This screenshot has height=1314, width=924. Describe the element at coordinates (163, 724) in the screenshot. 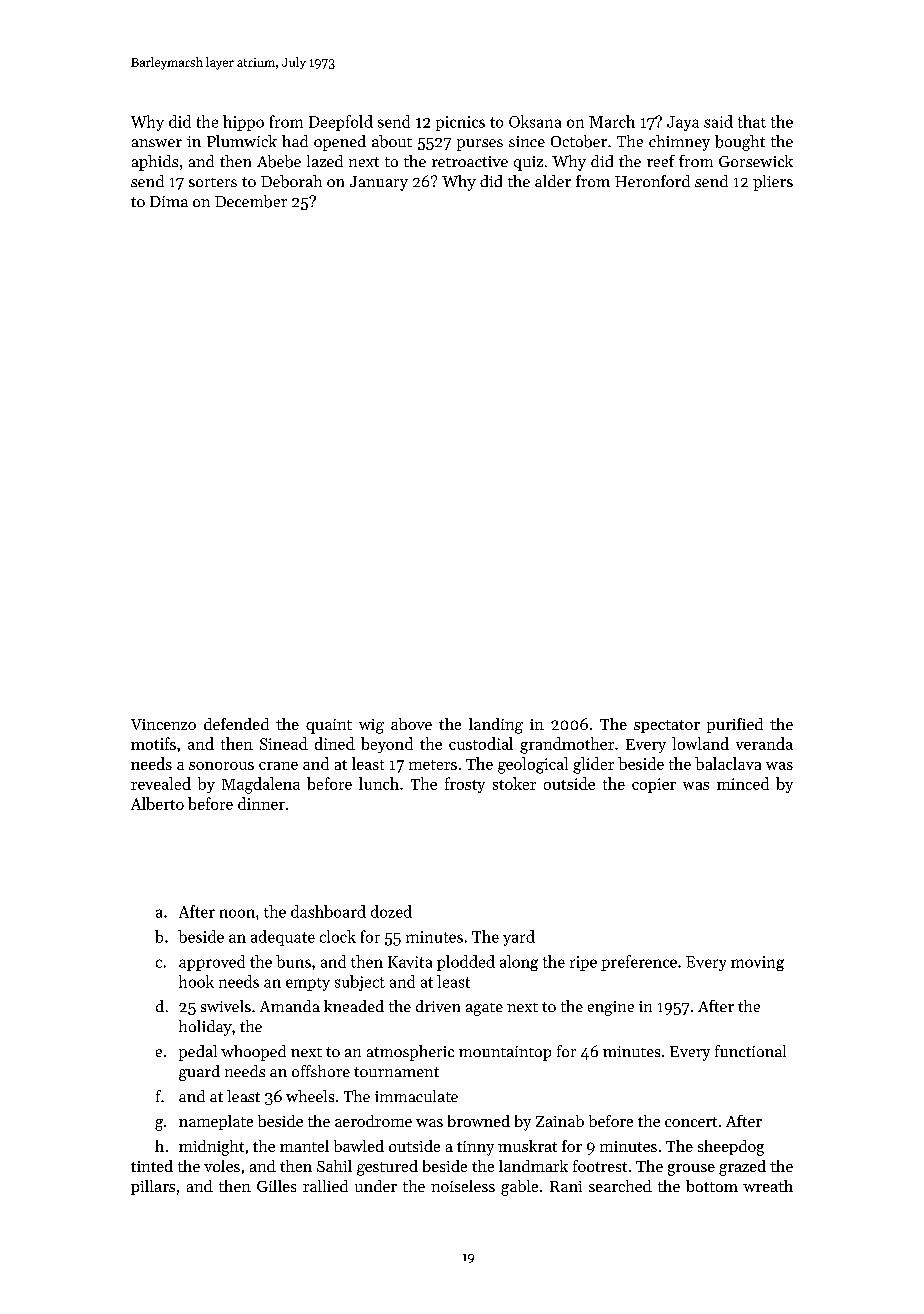

I see `Vincenzo` at that location.
